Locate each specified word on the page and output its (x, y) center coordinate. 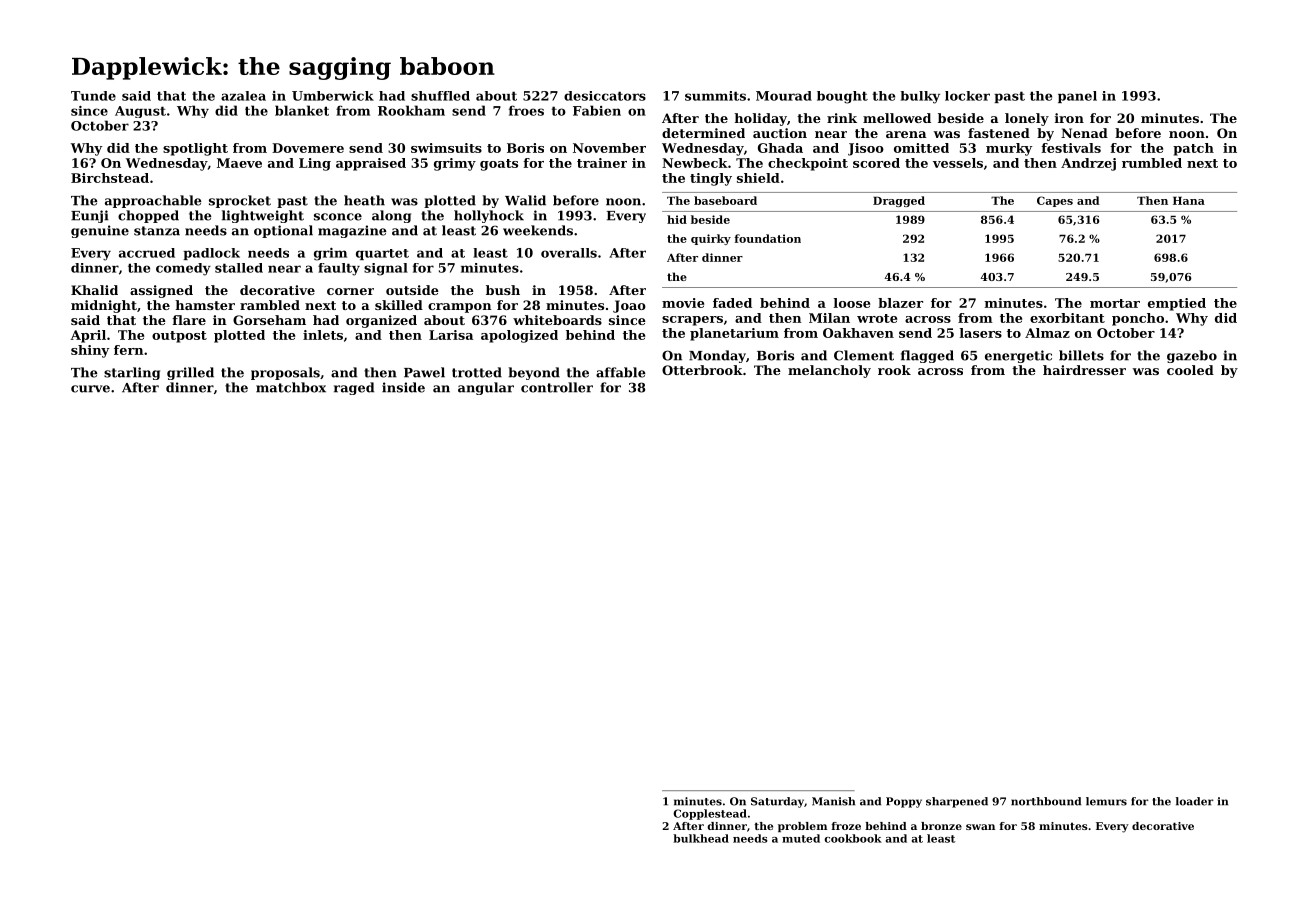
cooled (1190, 370)
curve (90, 389)
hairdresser (1084, 370)
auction (780, 133)
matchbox (291, 387)
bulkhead (701, 838)
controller (557, 387)
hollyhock (489, 216)
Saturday (777, 802)
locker (967, 96)
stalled (239, 268)
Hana (1189, 200)
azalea (243, 96)
